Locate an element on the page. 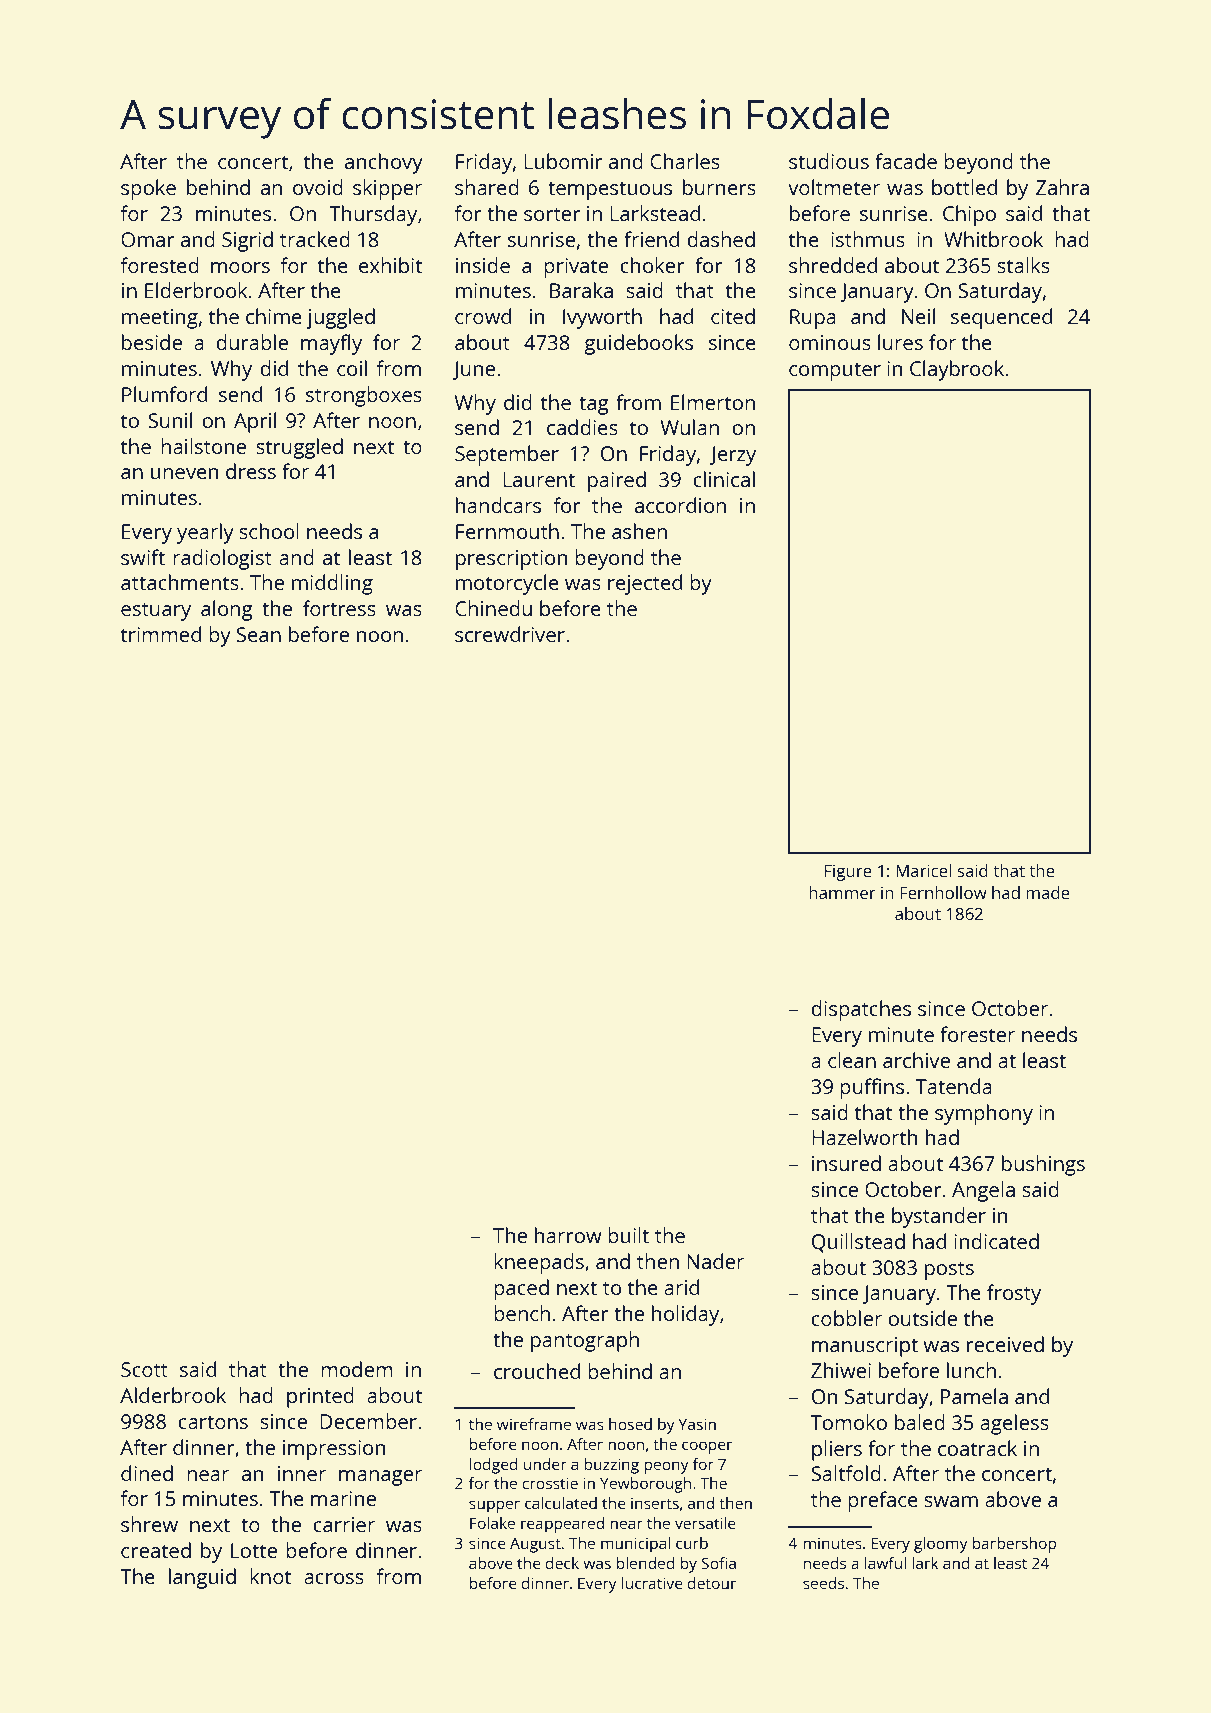 This document has width=1211, height=1713. Scott is located at coordinates (144, 1369).
